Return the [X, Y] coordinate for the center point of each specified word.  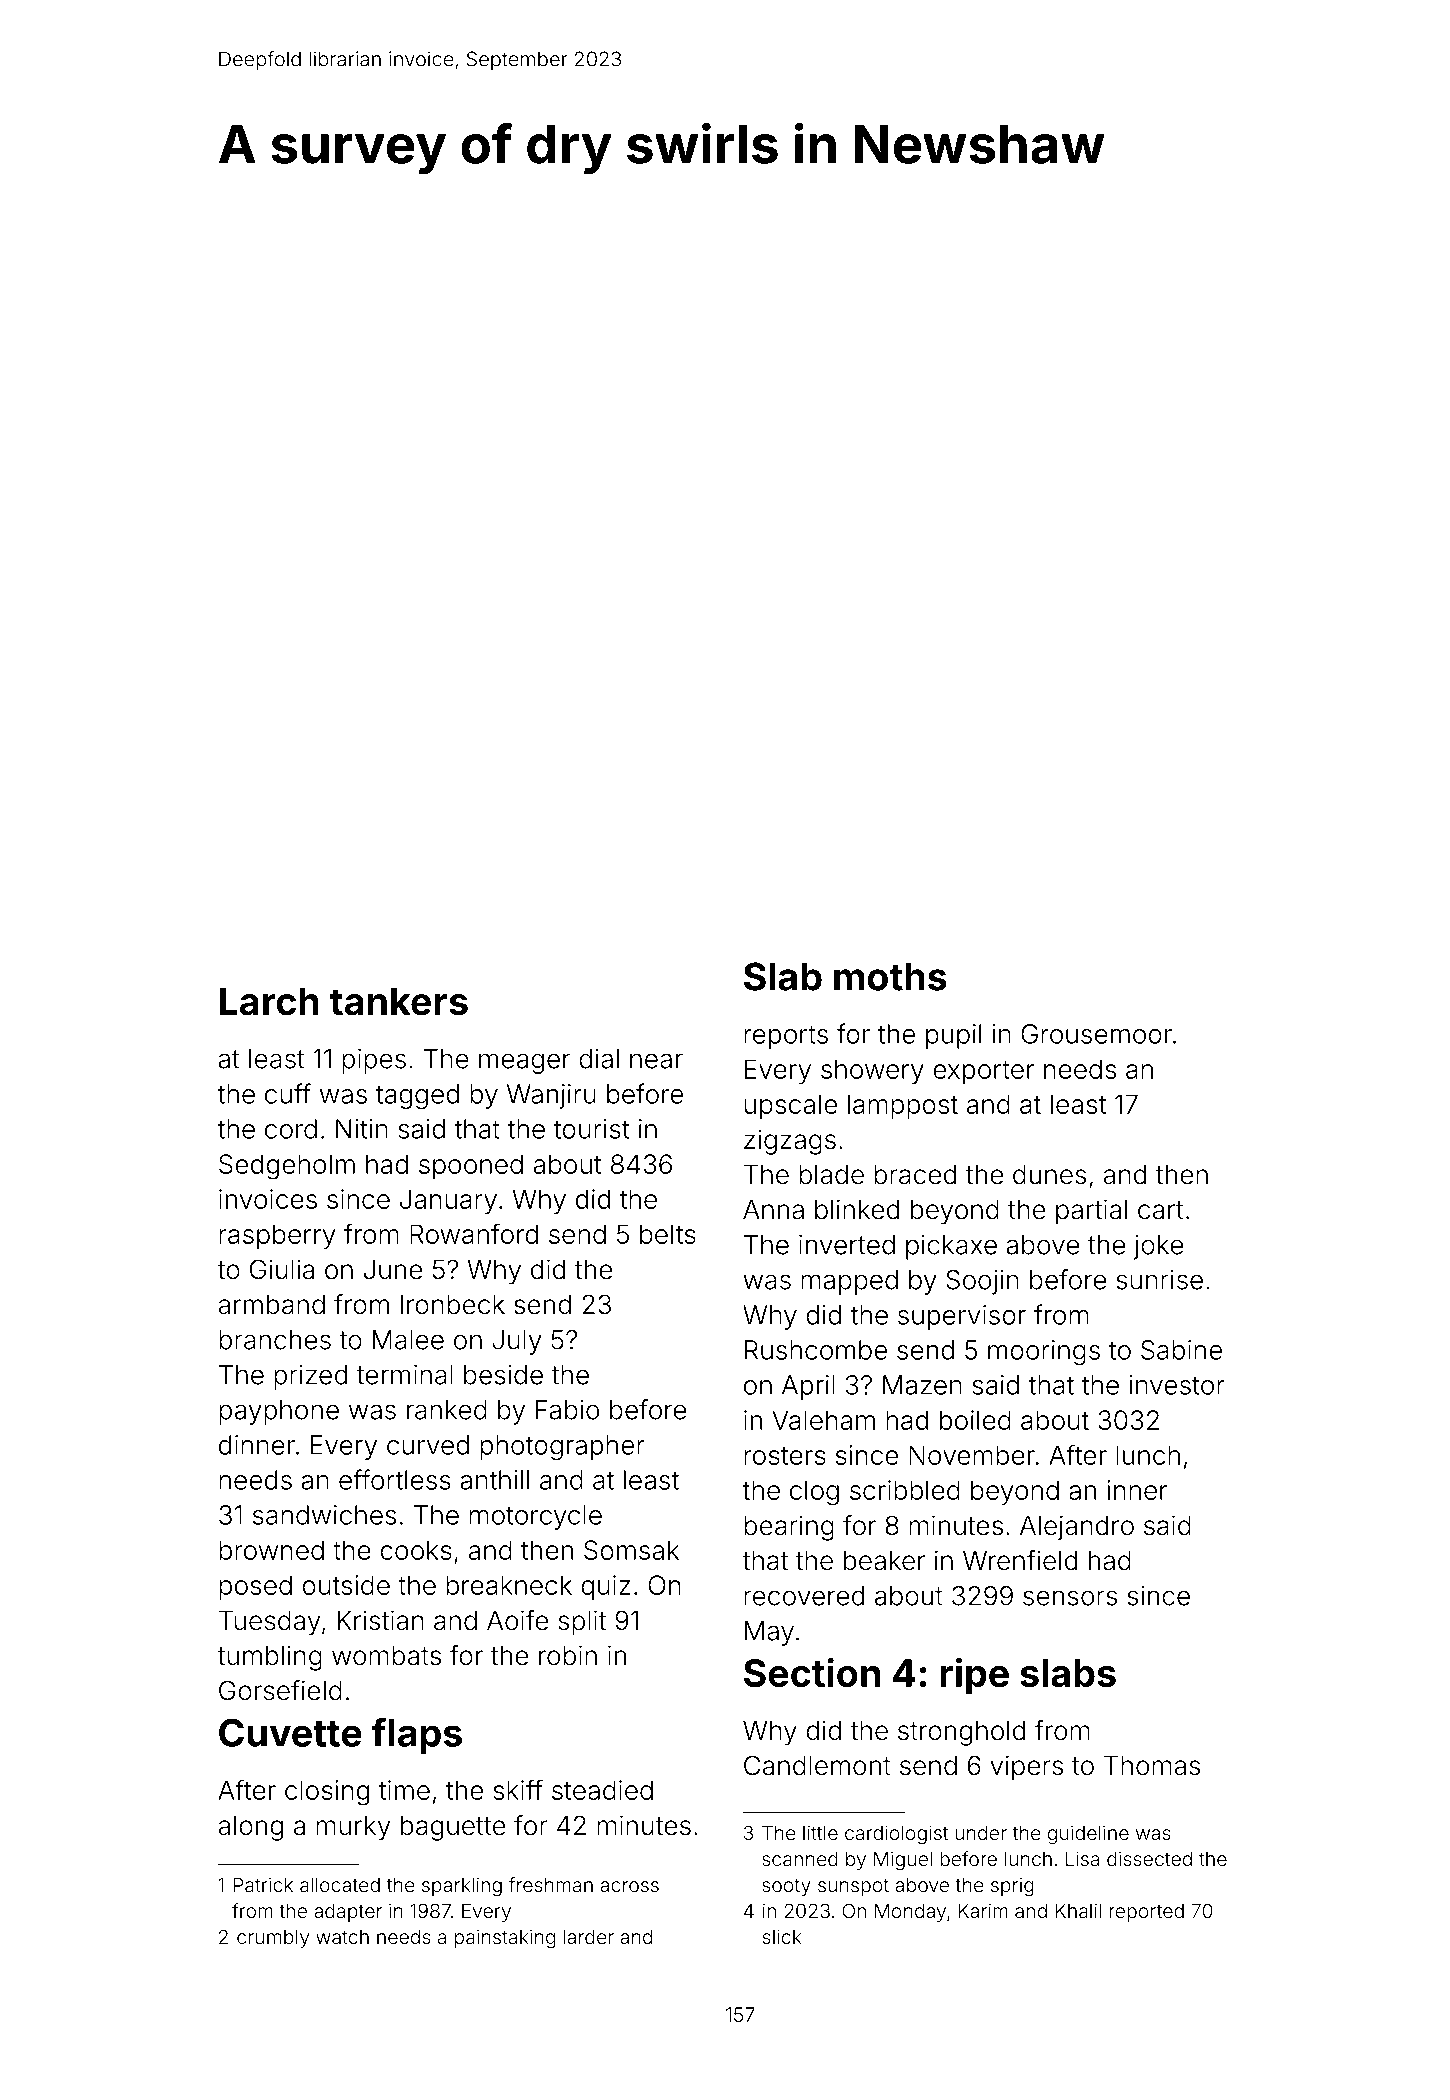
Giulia [282, 1269]
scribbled [905, 1490]
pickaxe [951, 1247]
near [656, 1061]
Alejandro [1077, 1528]
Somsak [631, 1550]
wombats [386, 1656]
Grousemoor [1096, 1034]
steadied [602, 1790]
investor [1177, 1385]
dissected [1149, 1858]
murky [353, 1828]
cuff [288, 1093]
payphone [279, 1412]
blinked [857, 1209]
